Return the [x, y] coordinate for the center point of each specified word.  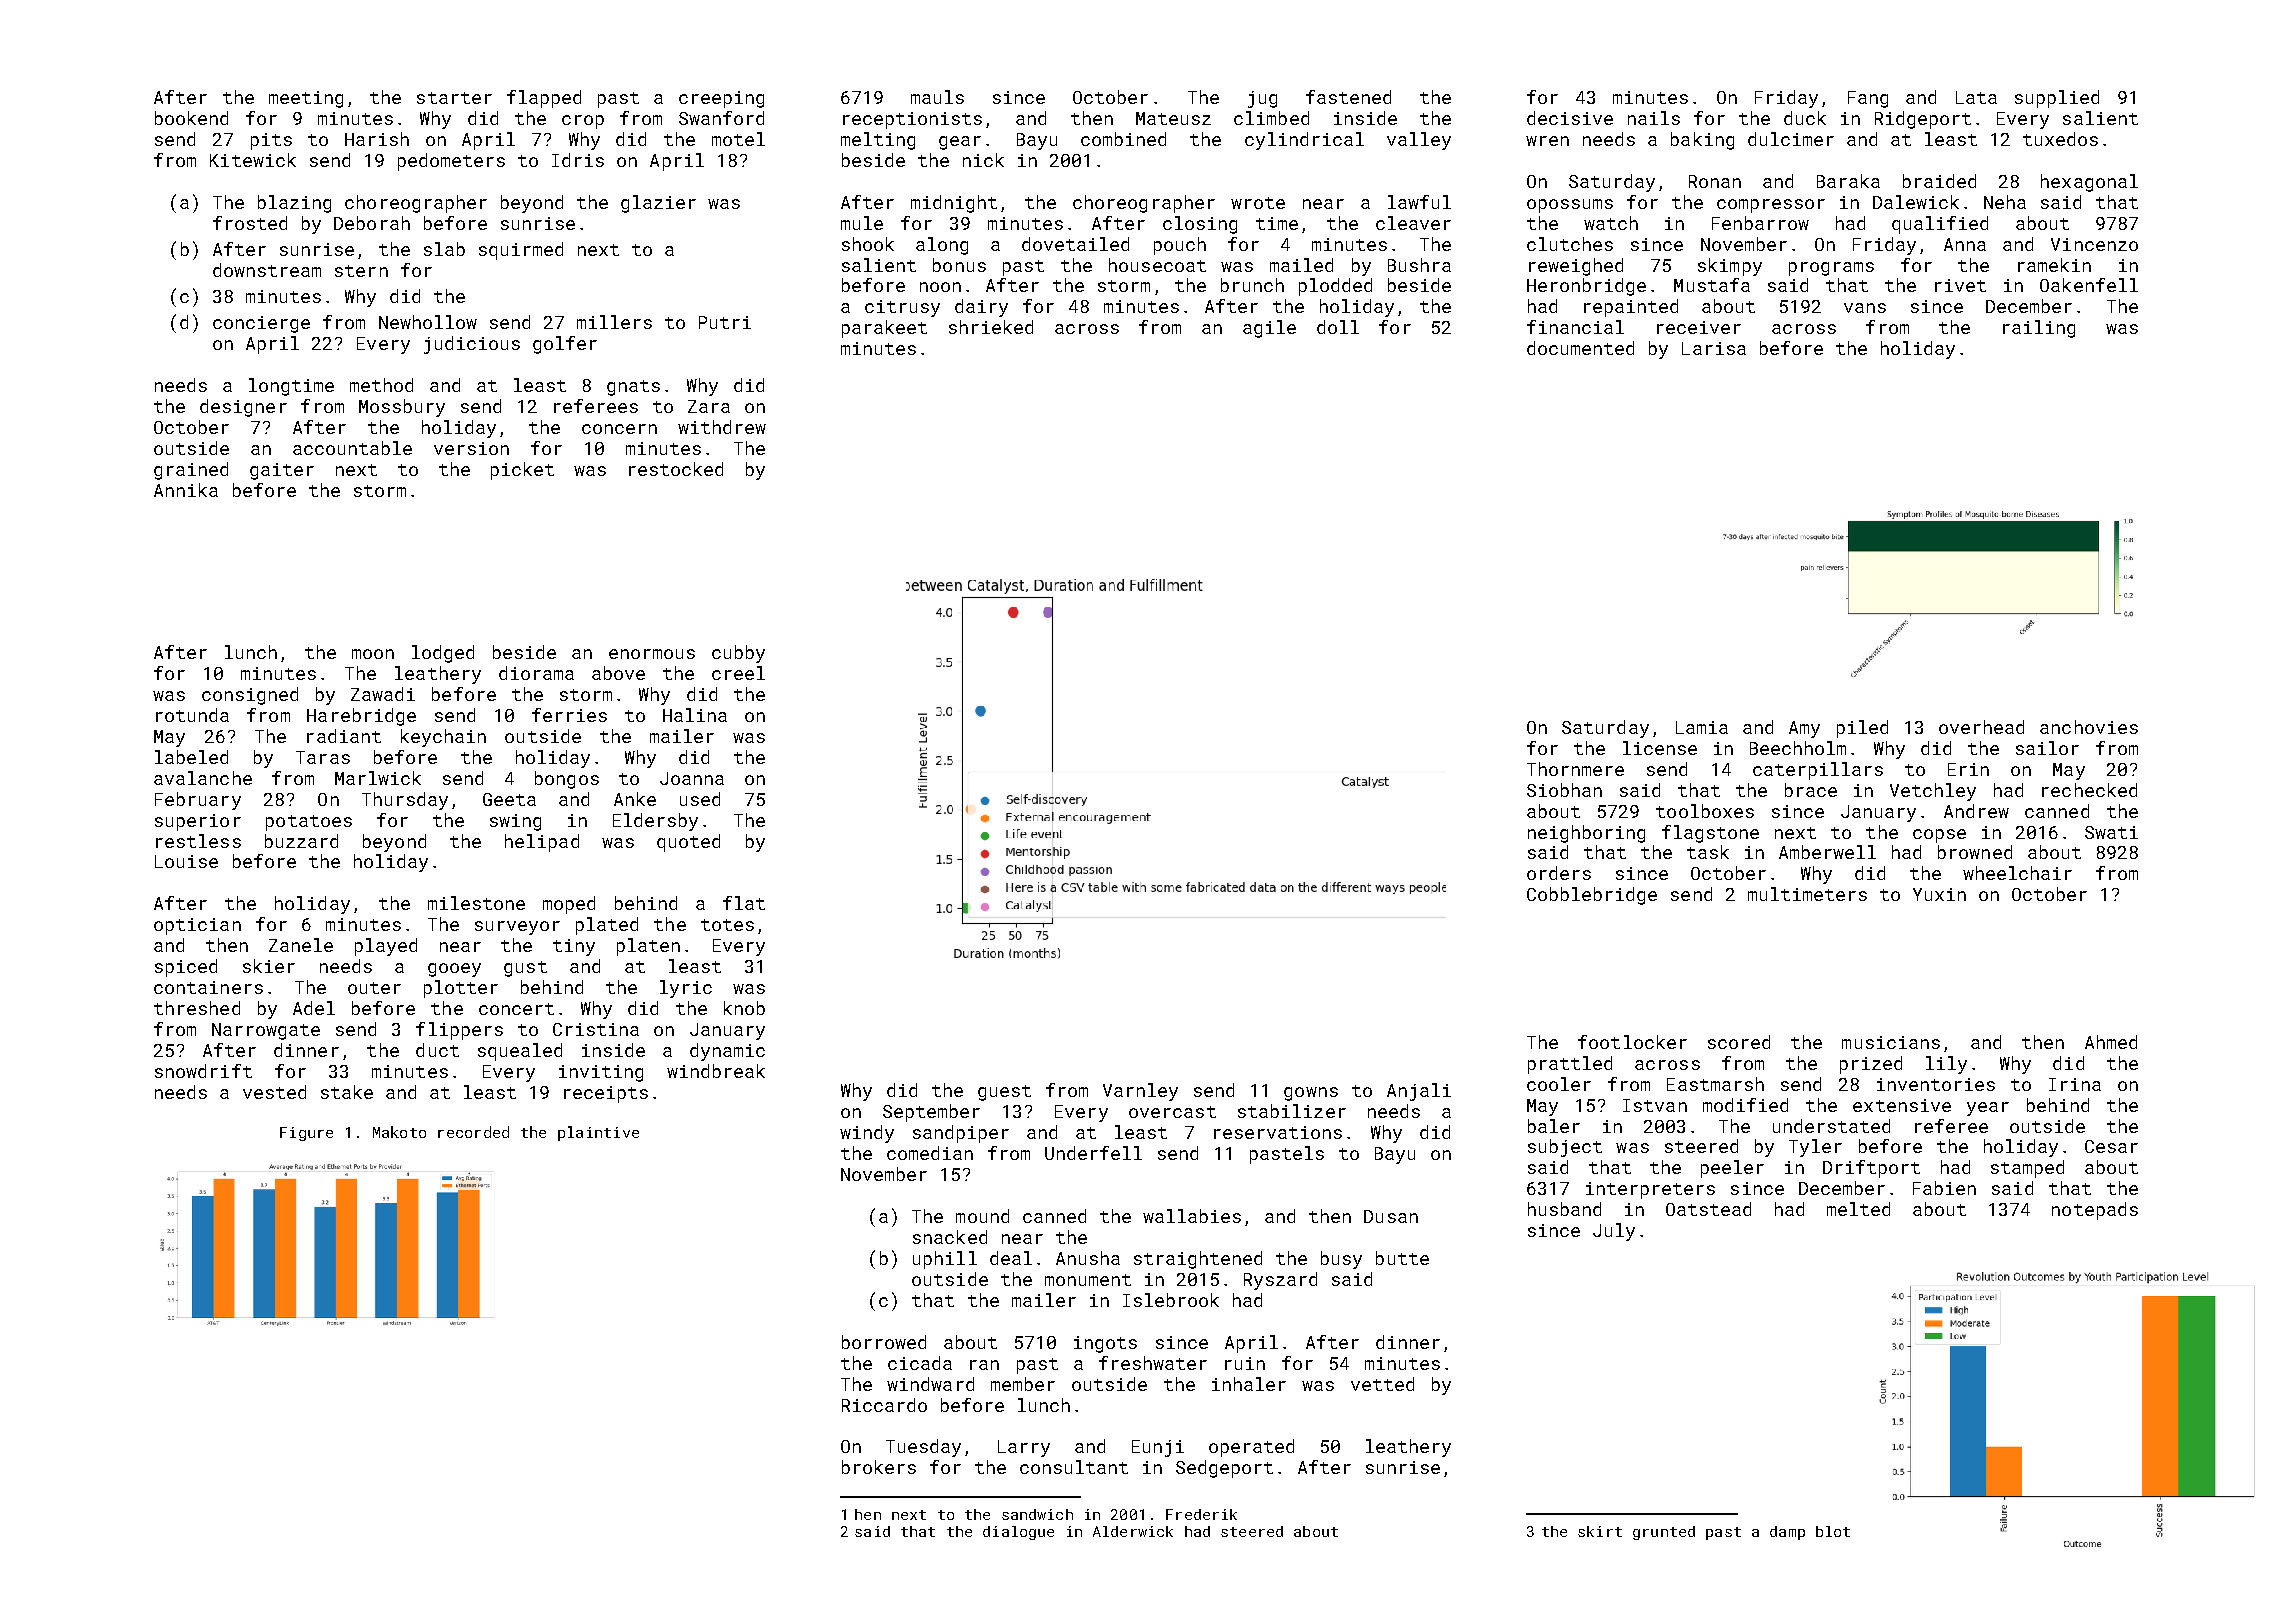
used [700, 799]
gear [960, 143]
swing [515, 822]
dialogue [1018, 1533]
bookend [191, 118]
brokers [879, 1467]
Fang [1868, 99]
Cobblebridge [1592, 896]
